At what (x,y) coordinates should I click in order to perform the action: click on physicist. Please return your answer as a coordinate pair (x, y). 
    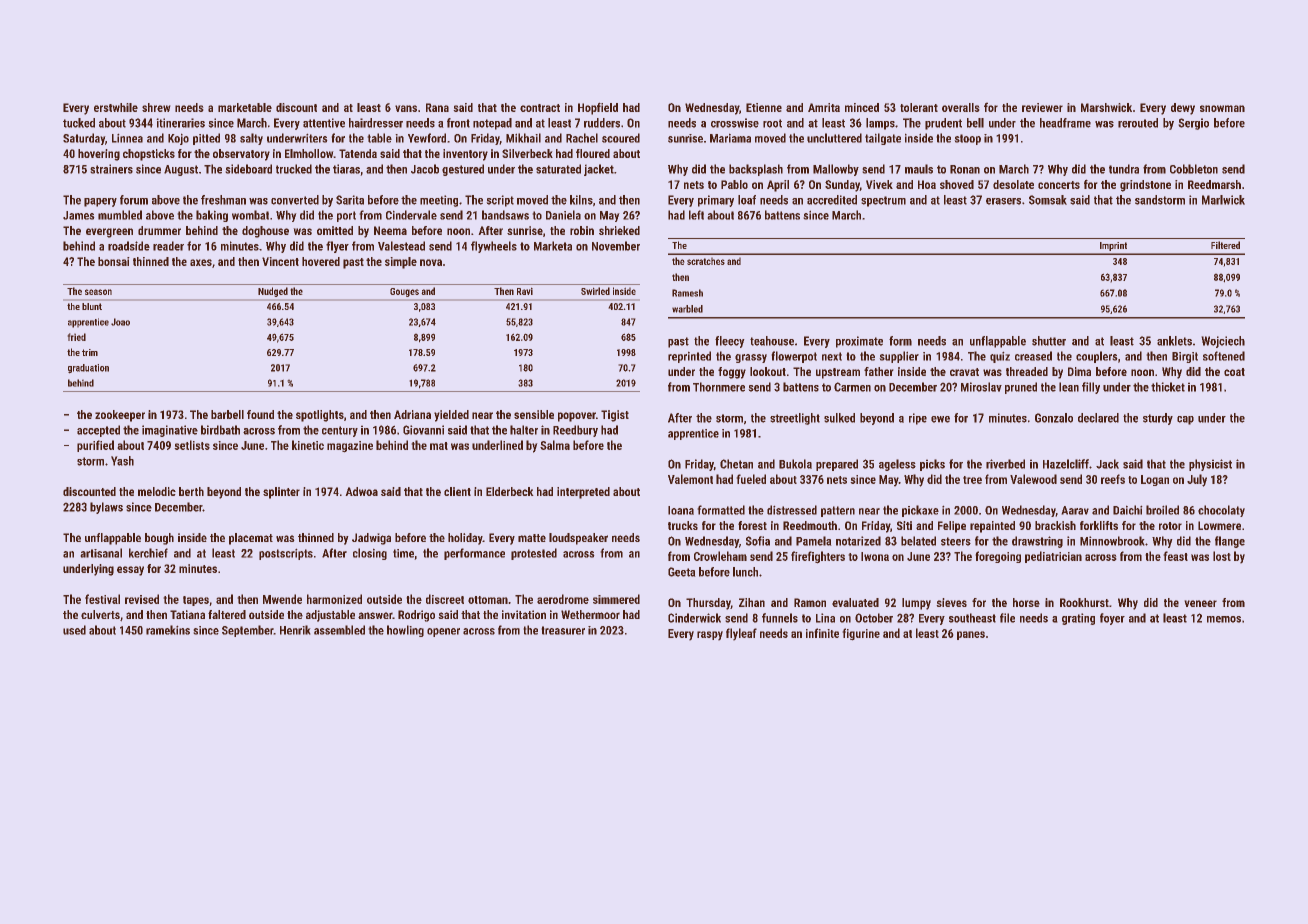
    Looking at the image, I should click on (1210, 465).
